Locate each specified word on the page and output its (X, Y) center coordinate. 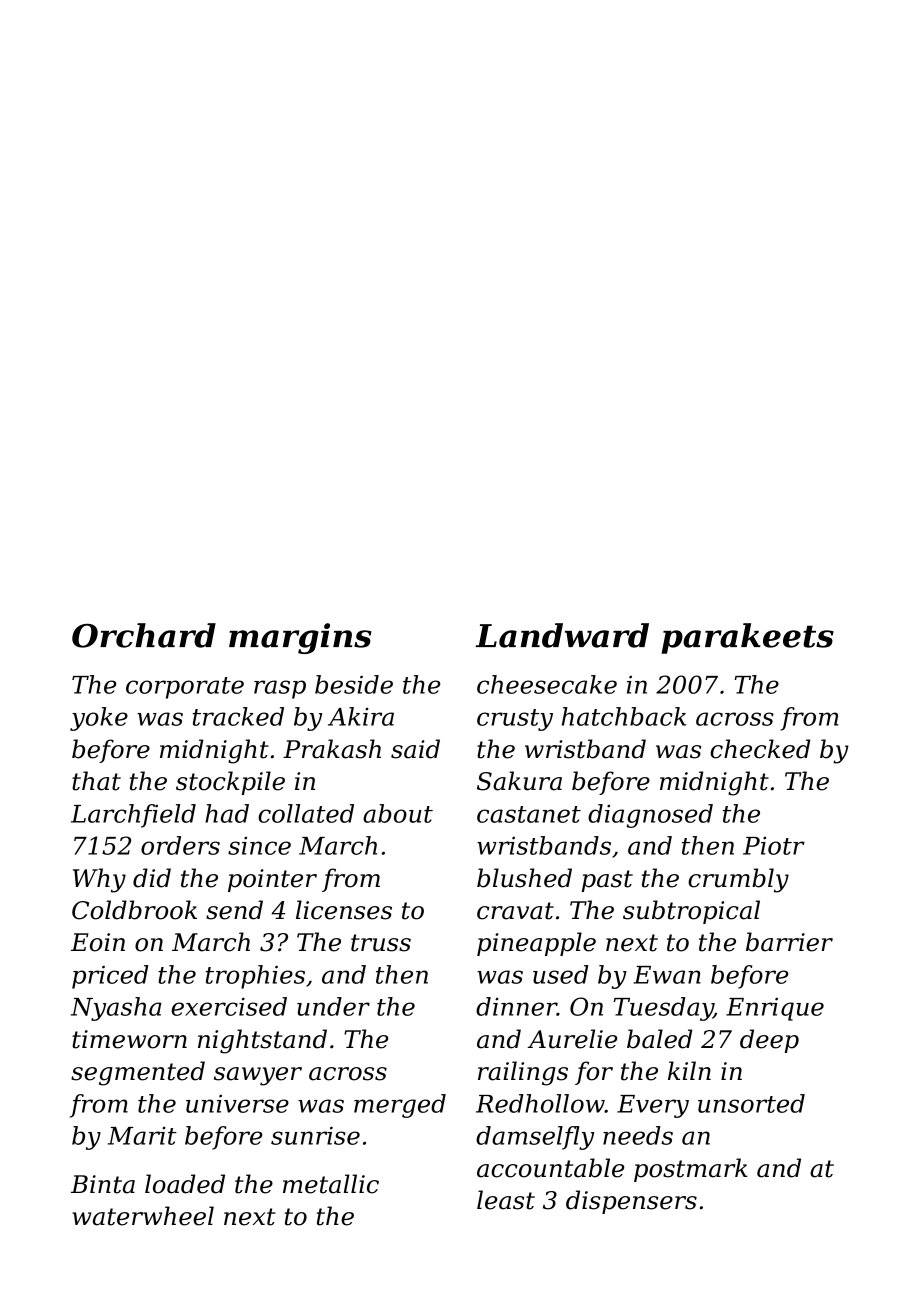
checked (760, 749)
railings (523, 1073)
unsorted (751, 1103)
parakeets (747, 638)
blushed (524, 878)
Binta (103, 1184)
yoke (99, 719)
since (259, 846)
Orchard (144, 635)
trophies (255, 977)
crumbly (738, 880)
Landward (562, 635)
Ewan (667, 975)
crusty (515, 720)
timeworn (129, 1039)
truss (381, 943)
